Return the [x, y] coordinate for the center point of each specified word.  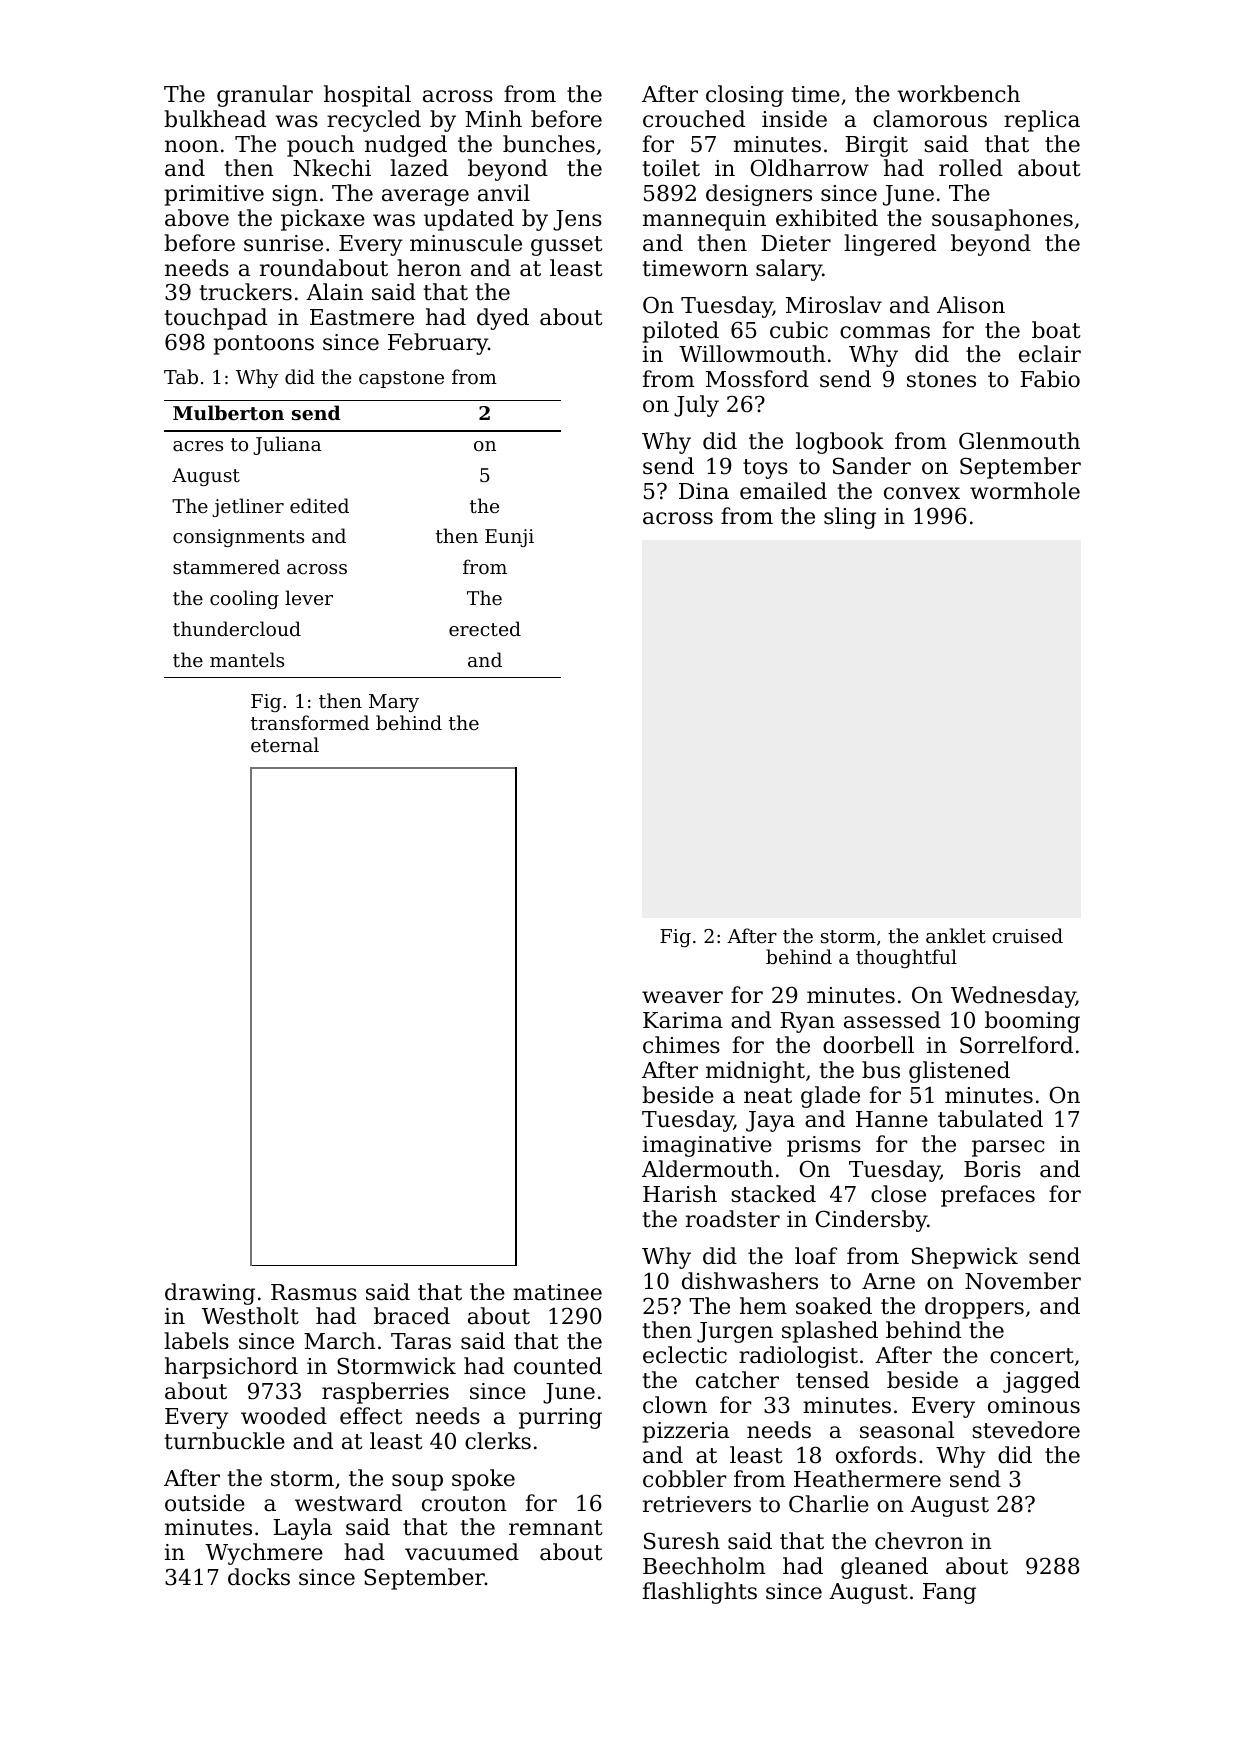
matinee [557, 1292]
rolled [971, 168]
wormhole [1025, 491]
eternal [285, 744]
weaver [682, 997]
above [197, 218]
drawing [210, 1294]
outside [205, 1503]
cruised [1027, 935]
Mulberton [228, 413]
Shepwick [965, 1258]
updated [469, 220]
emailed [783, 491]
